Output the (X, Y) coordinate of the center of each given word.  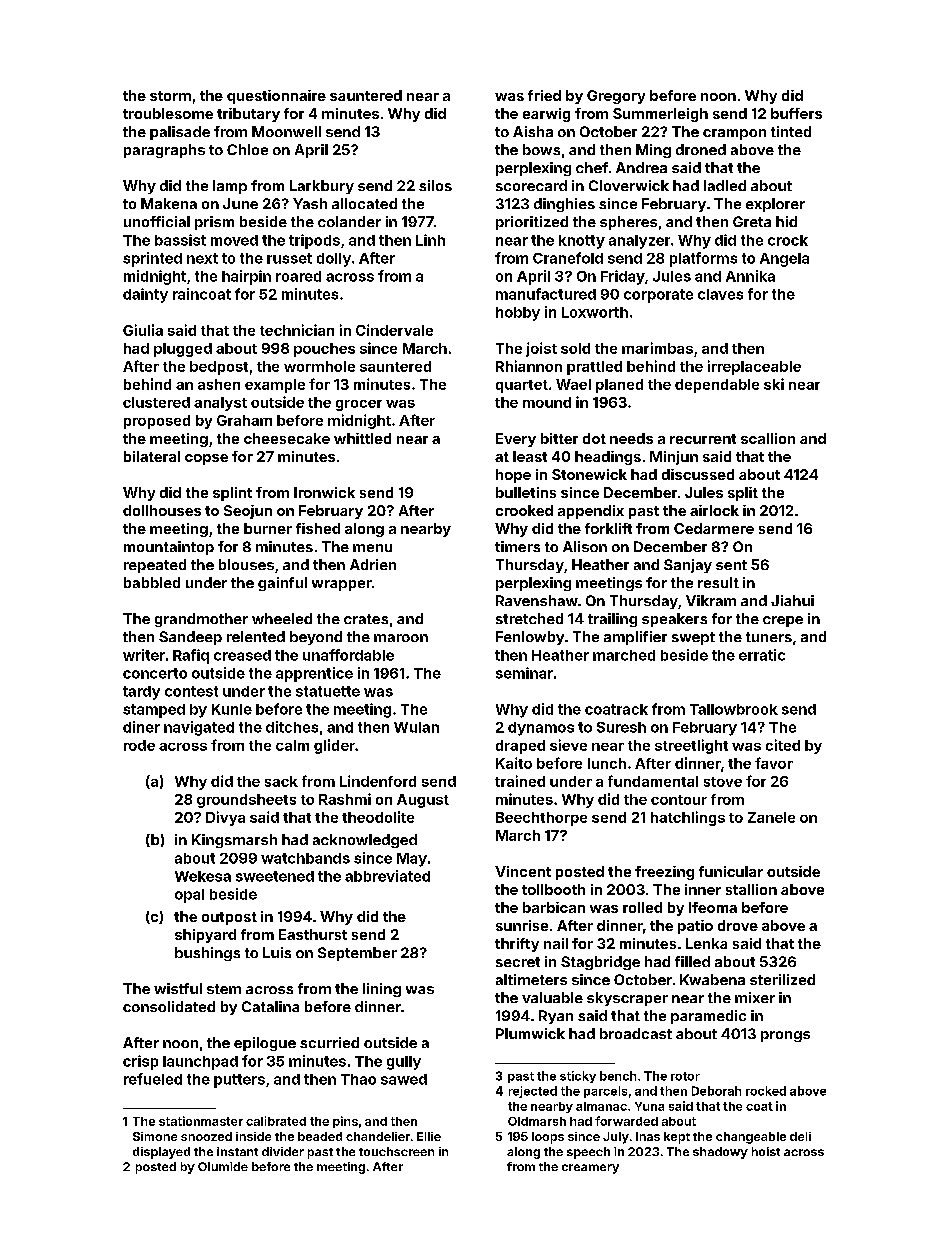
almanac (601, 1106)
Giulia (143, 330)
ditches (292, 727)
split (743, 494)
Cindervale (394, 330)
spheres (628, 223)
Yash (310, 203)
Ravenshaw (537, 600)
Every (516, 440)
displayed (161, 1153)
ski (774, 384)
